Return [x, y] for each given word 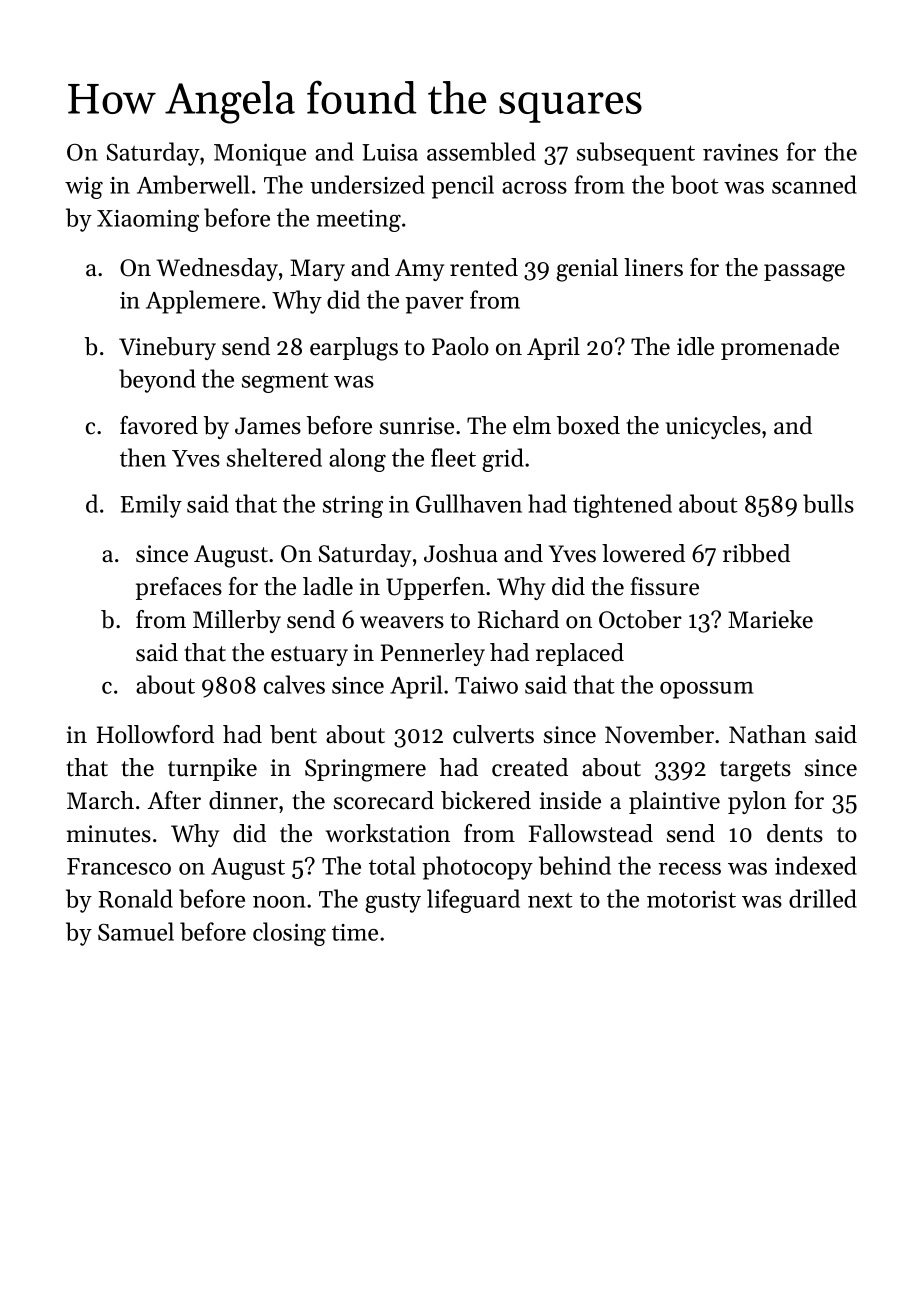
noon [279, 902]
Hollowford [155, 734]
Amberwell [193, 184]
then [143, 457]
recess [690, 869]
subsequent [636, 154]
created [530, 767]
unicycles [713, 427]
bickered [486, 800]
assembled [481, 151]
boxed [588, 425]
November [659, 734]
